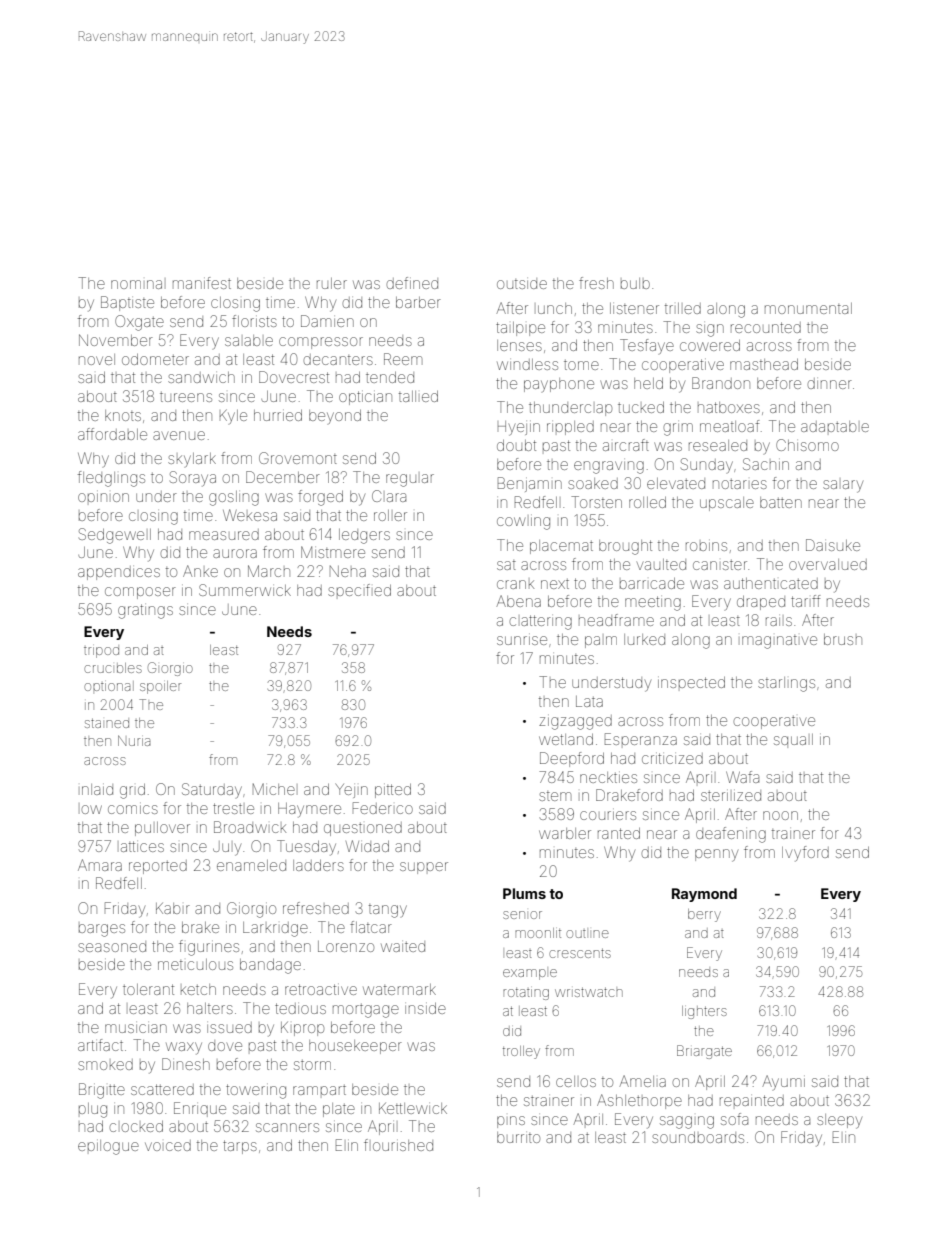 The image size is (952, 1233). I want to click on regular, so click(410, 480).
